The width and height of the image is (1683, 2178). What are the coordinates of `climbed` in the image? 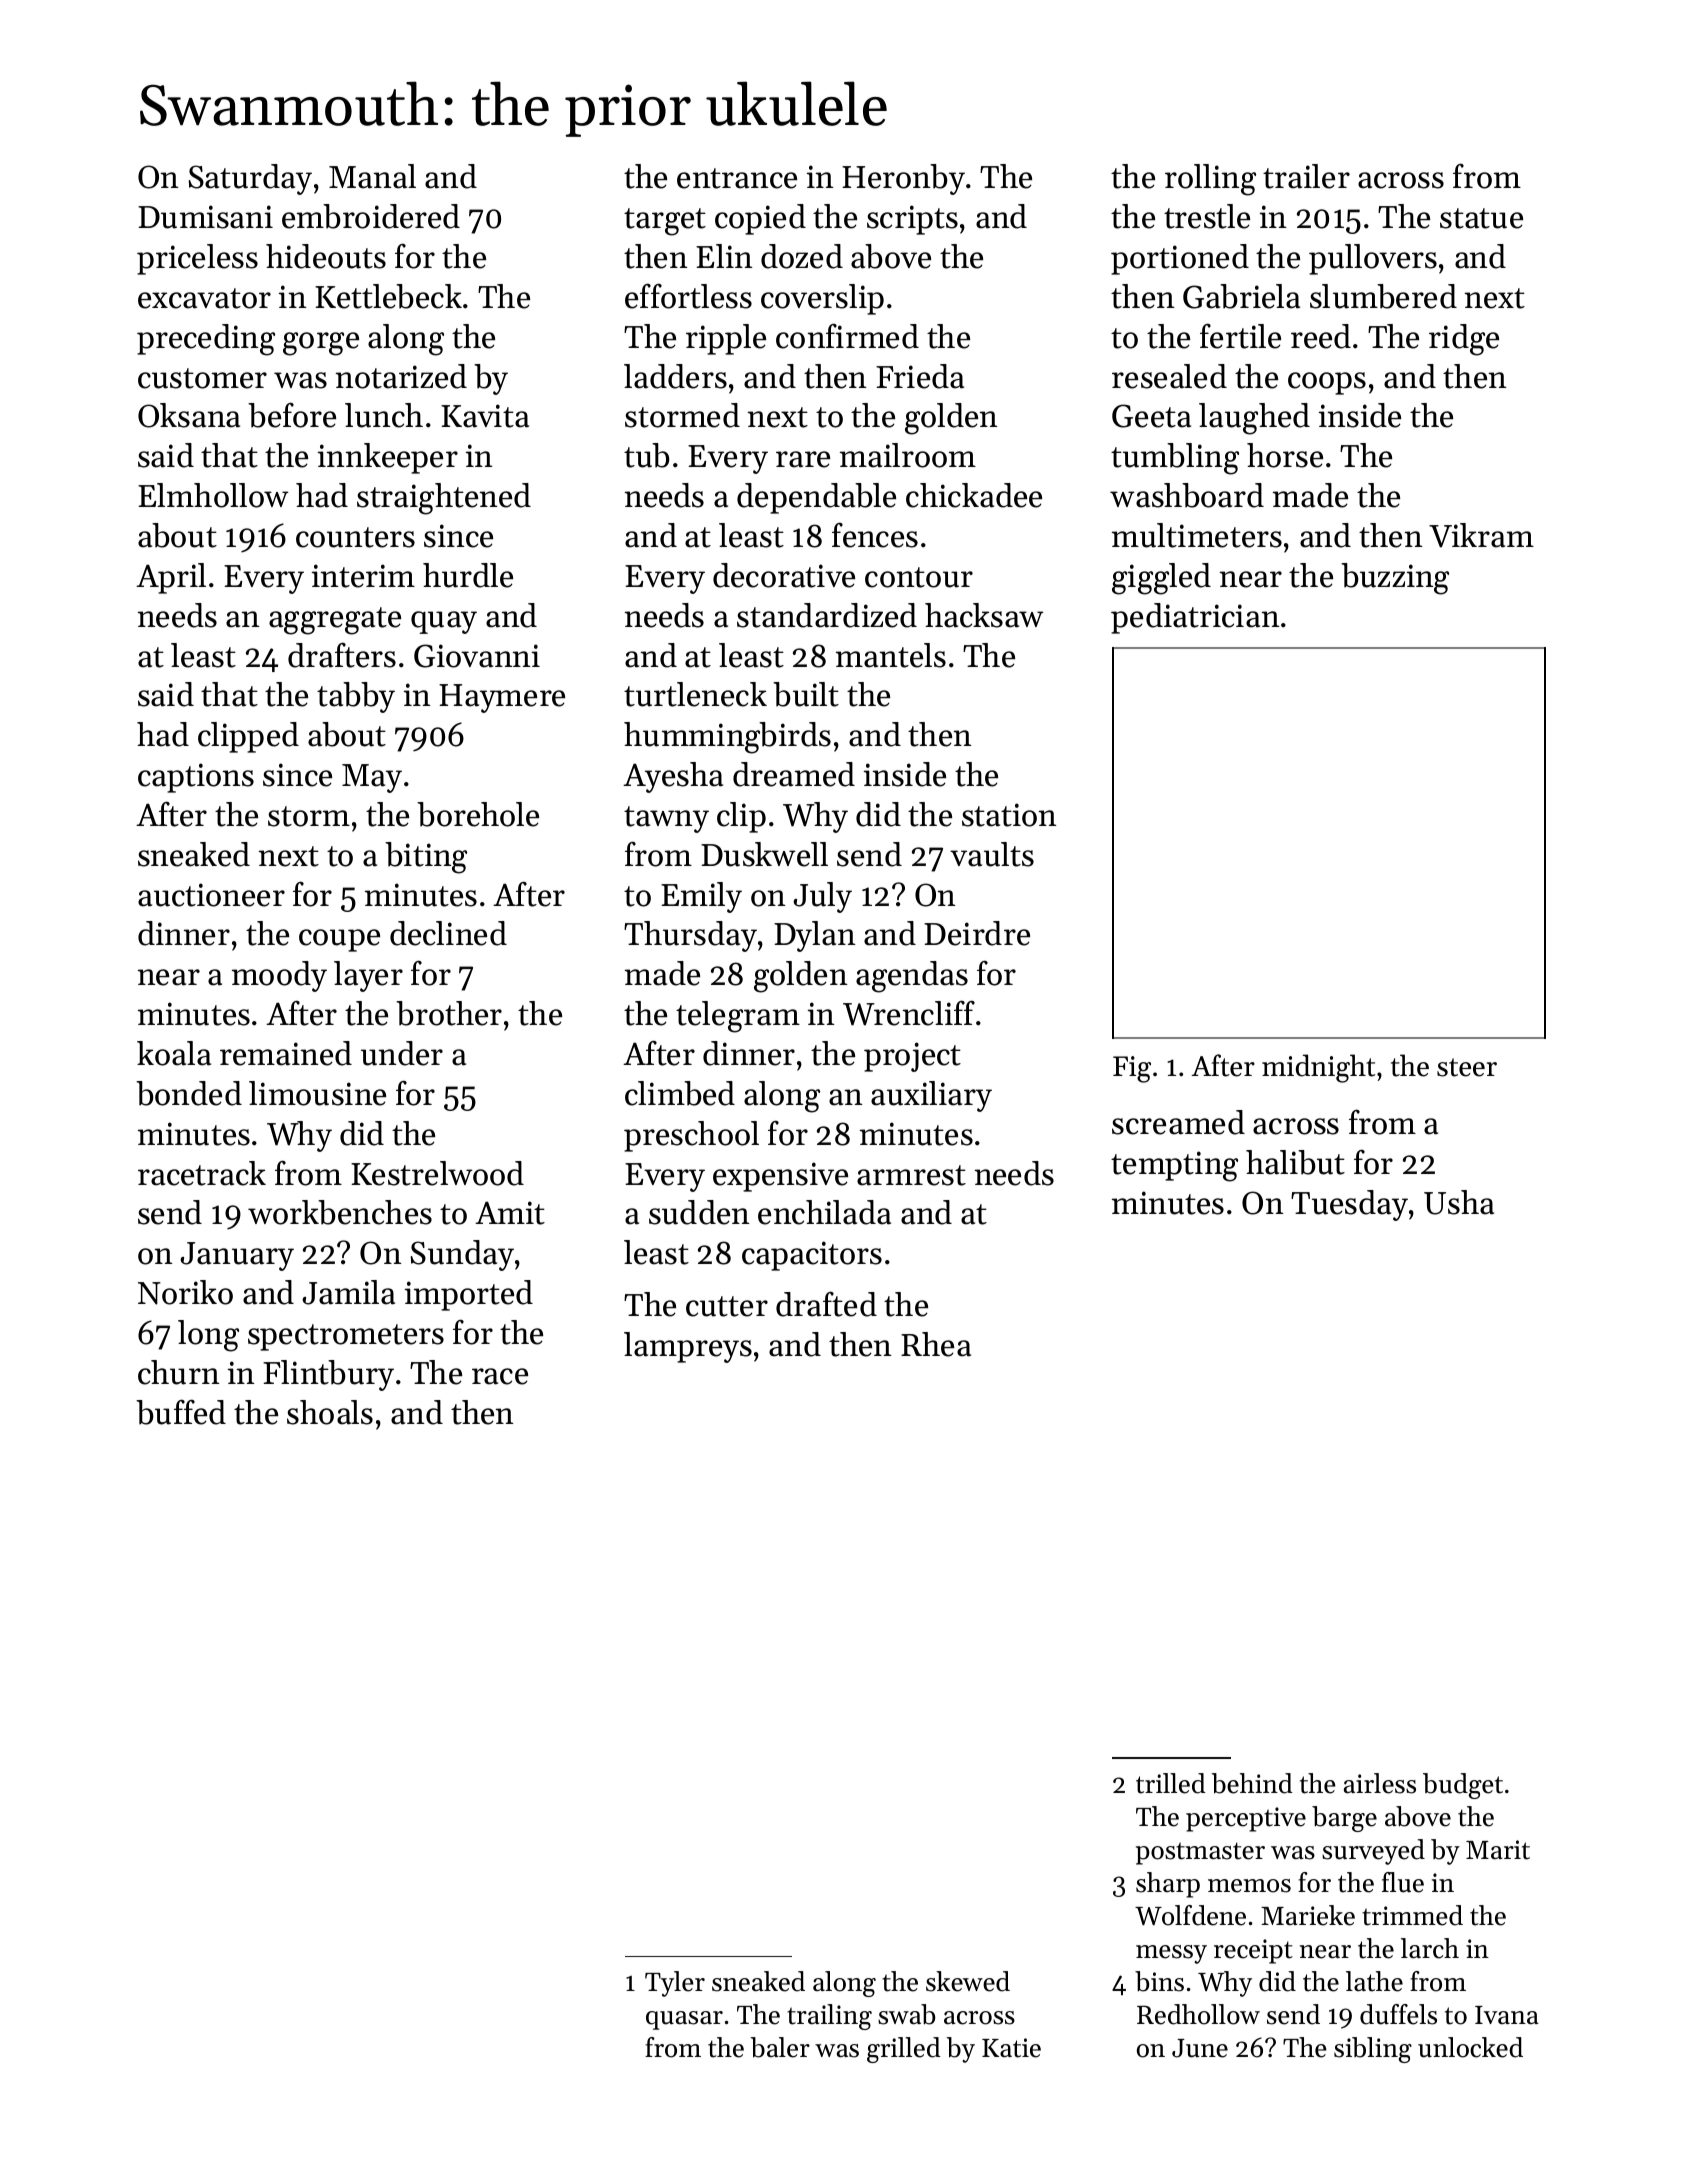 It's located at (680, 1093).
